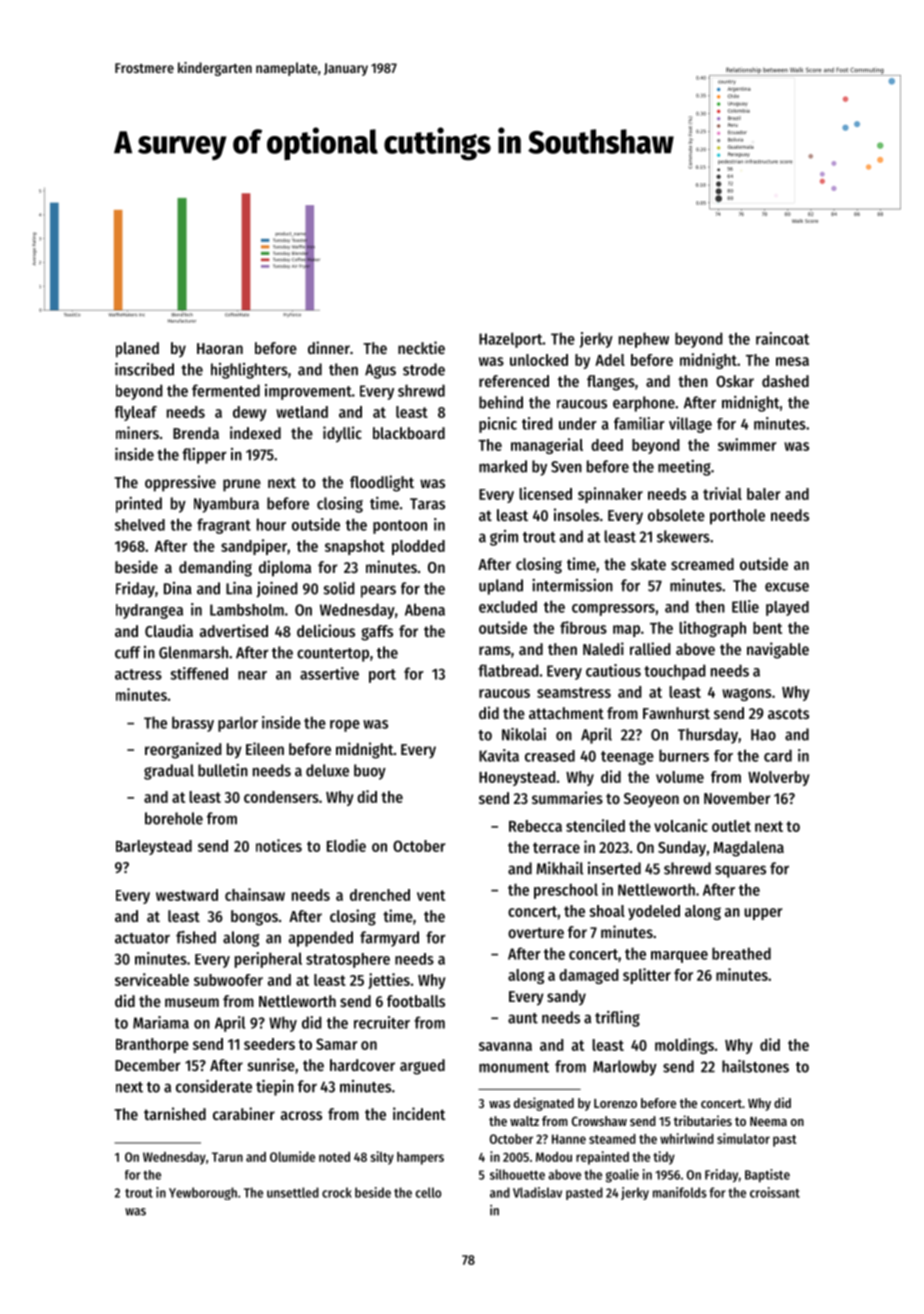 The width and height of the screenshot is (924, 1314). I want to click on Branthorpe, so click(152, 1045).
